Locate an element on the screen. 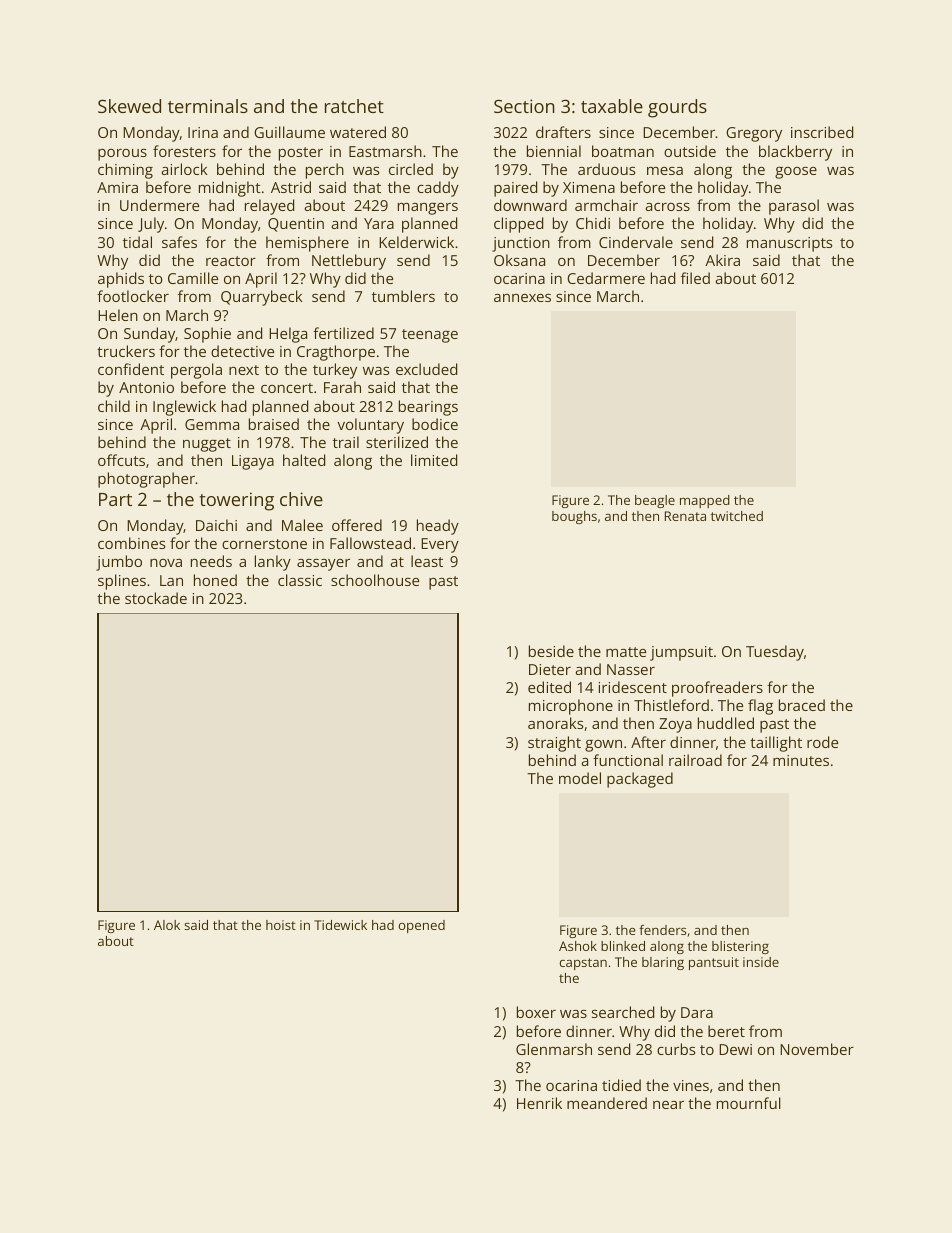 The height and width of the screenshot is (1233, 952). twitched is located at coordinates (737, 516).
